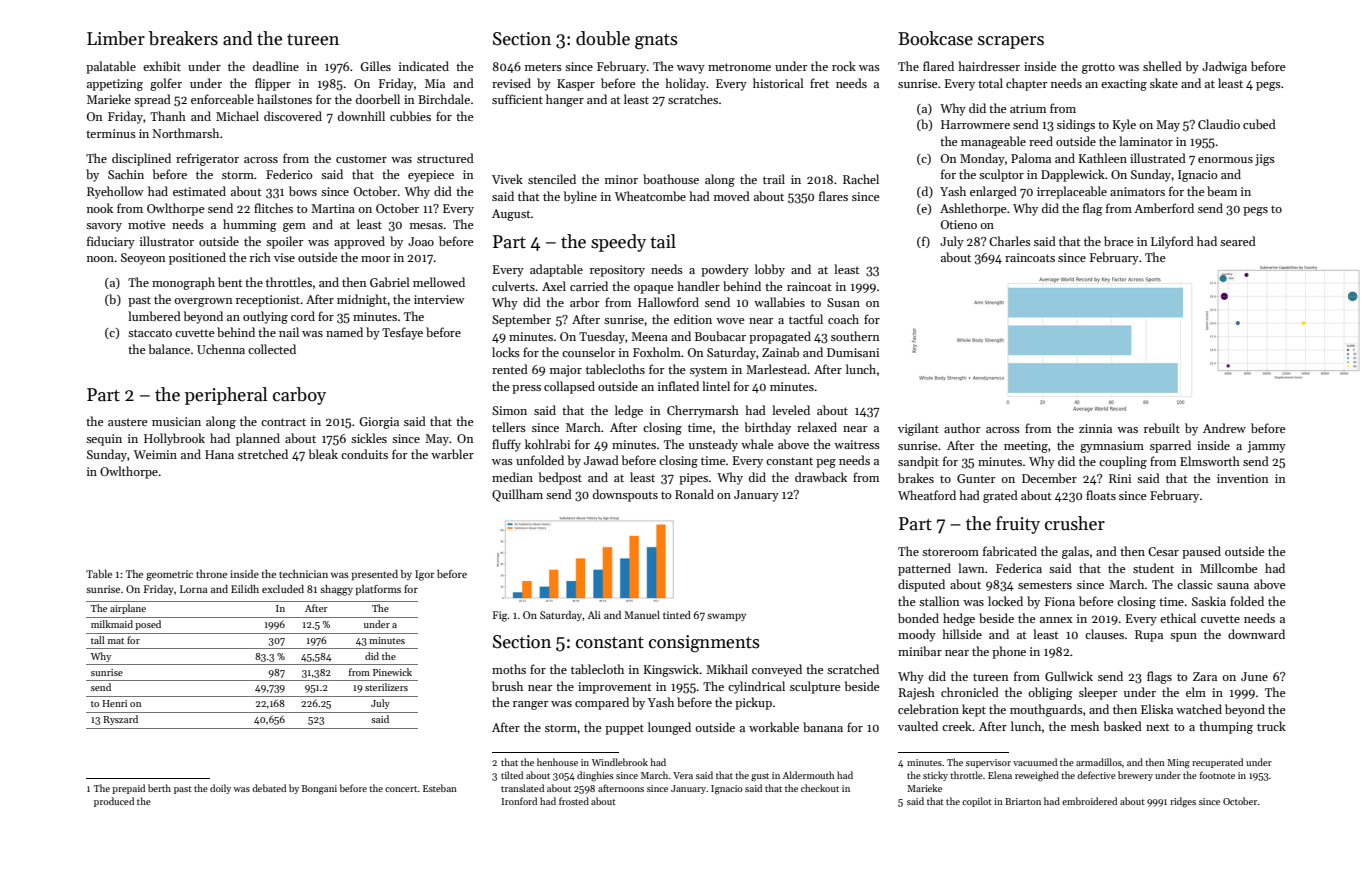 This screenshot has width=1372, height=887. What do you see at coordinates (808, 775) in the screenshot?
I see `Aldermouth` at bounding box center [808, 775].
